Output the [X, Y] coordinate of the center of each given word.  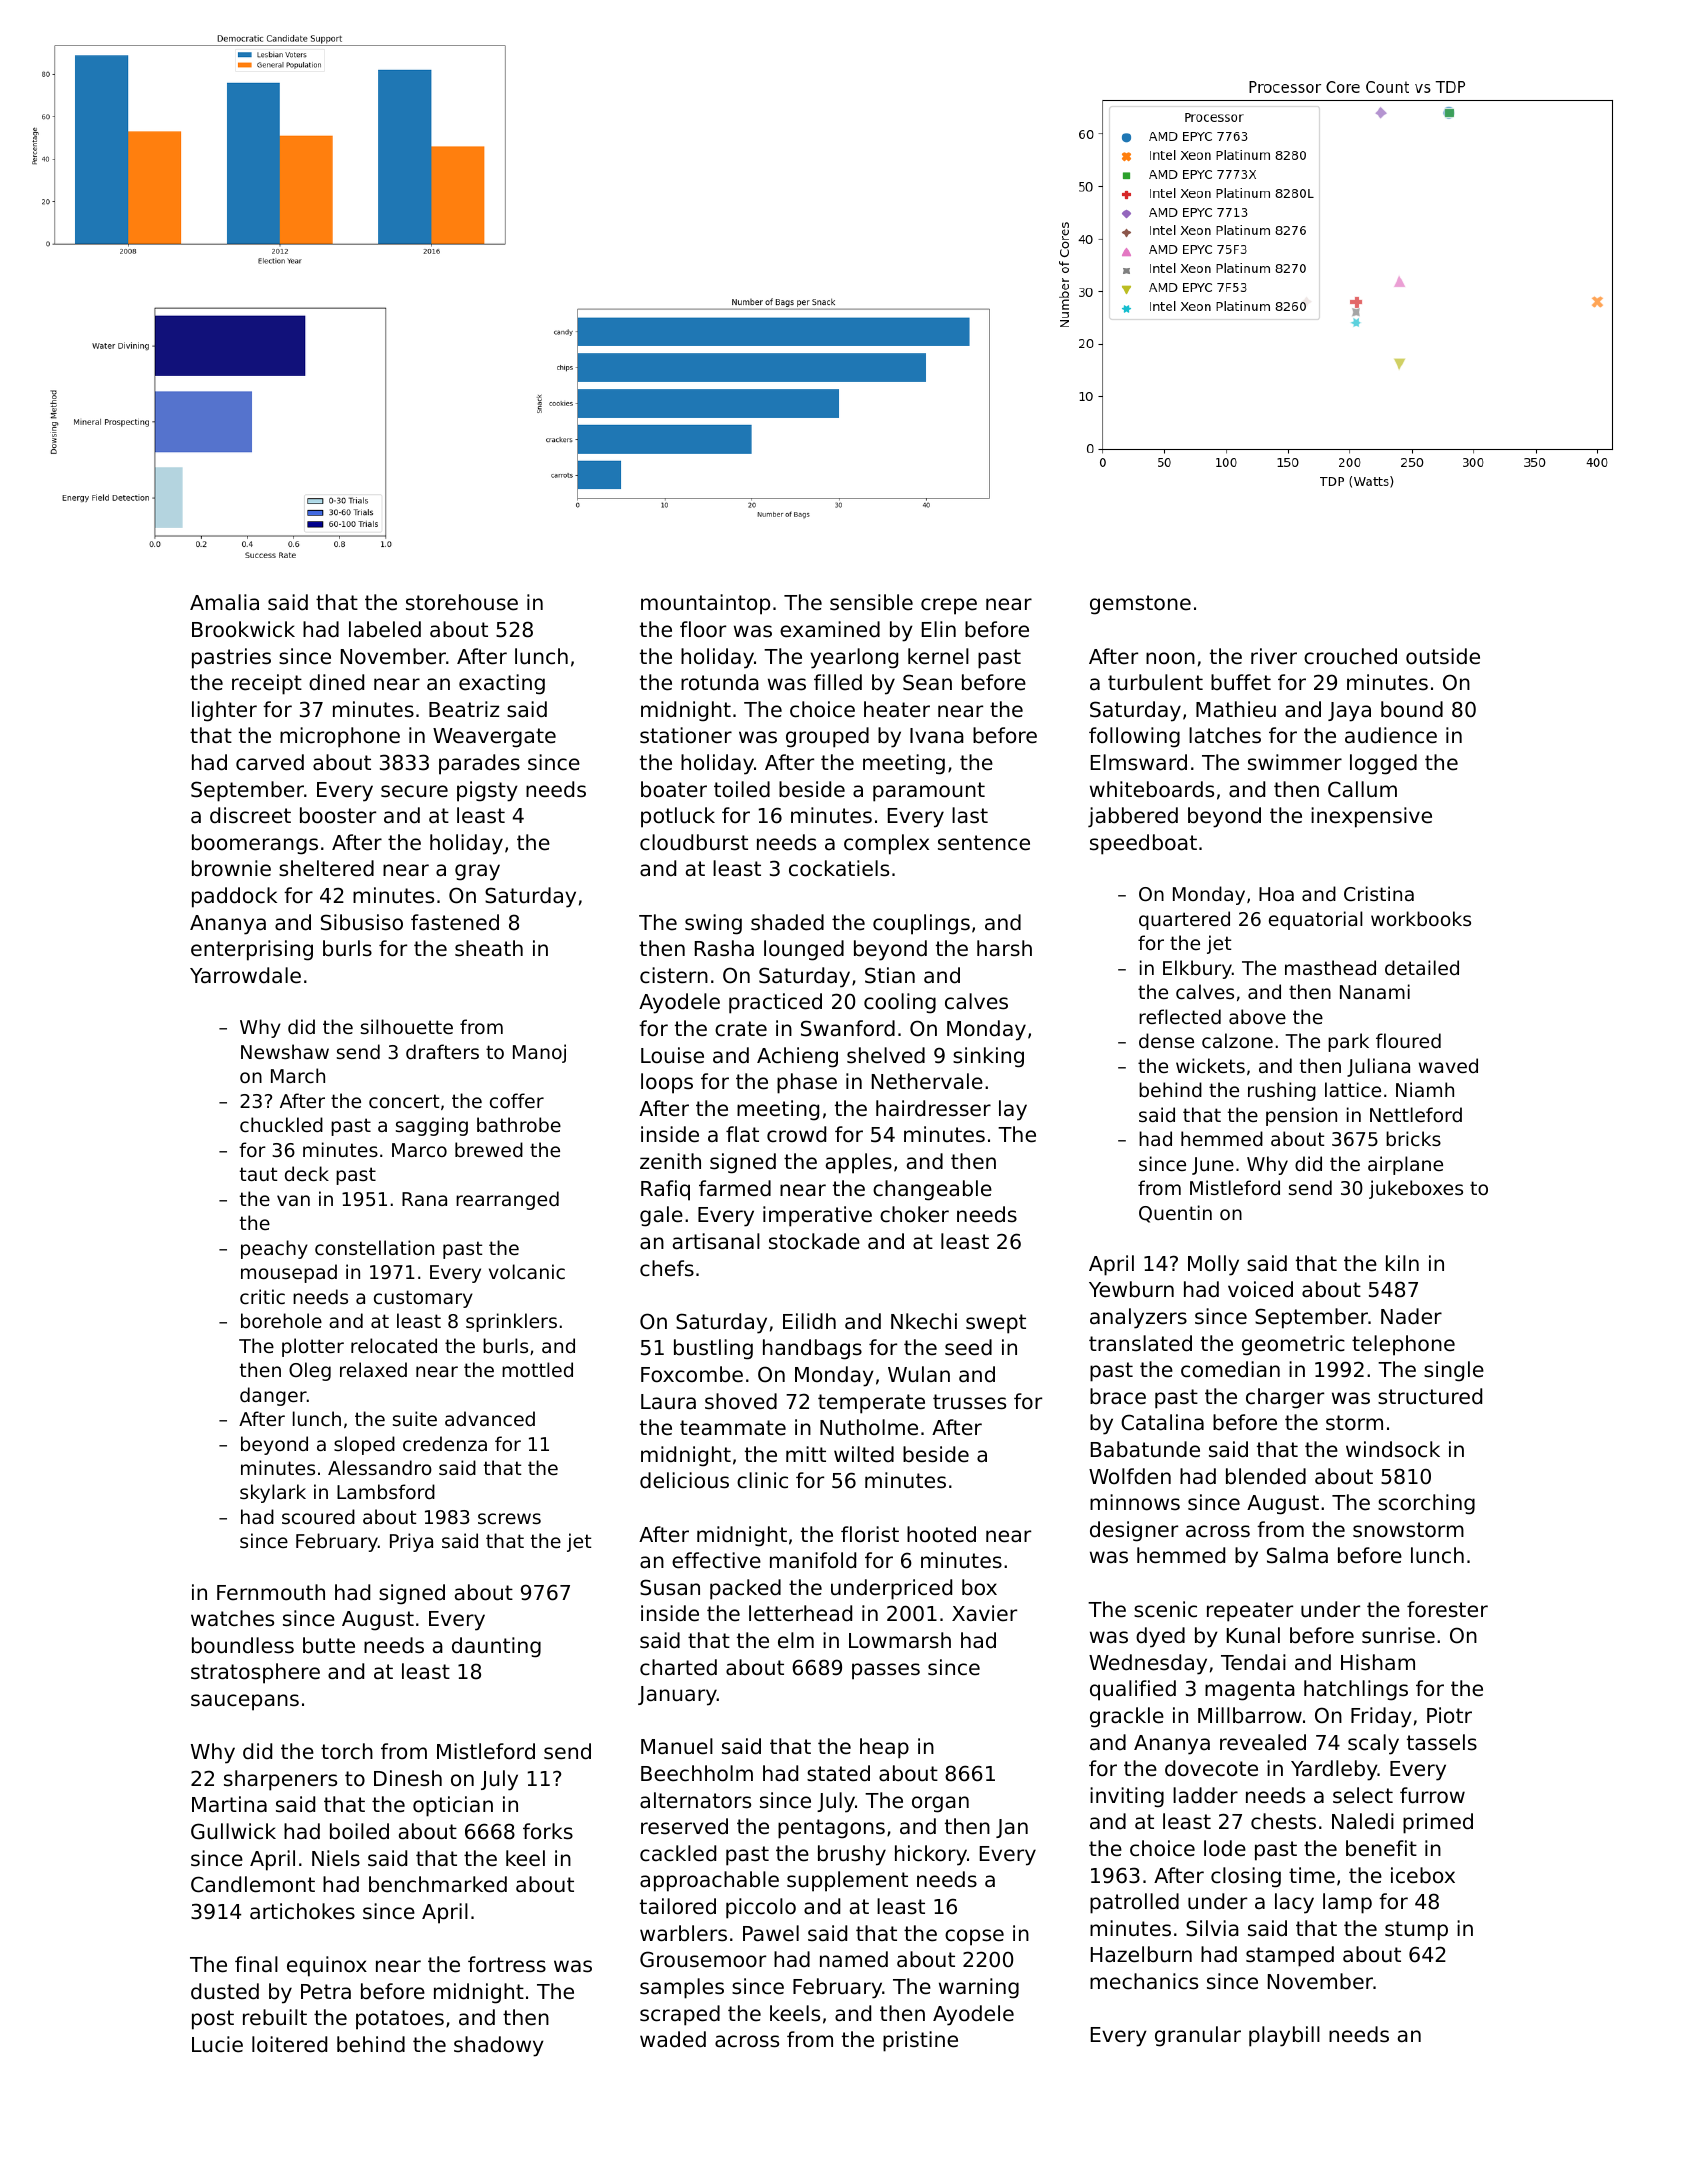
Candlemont [253, 1884]
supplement [847, 1881]
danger [273, 1396]
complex [886, 844]
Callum [1362, 789]
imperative [817, 1216]
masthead [1330, 967]
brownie [231, 868]
